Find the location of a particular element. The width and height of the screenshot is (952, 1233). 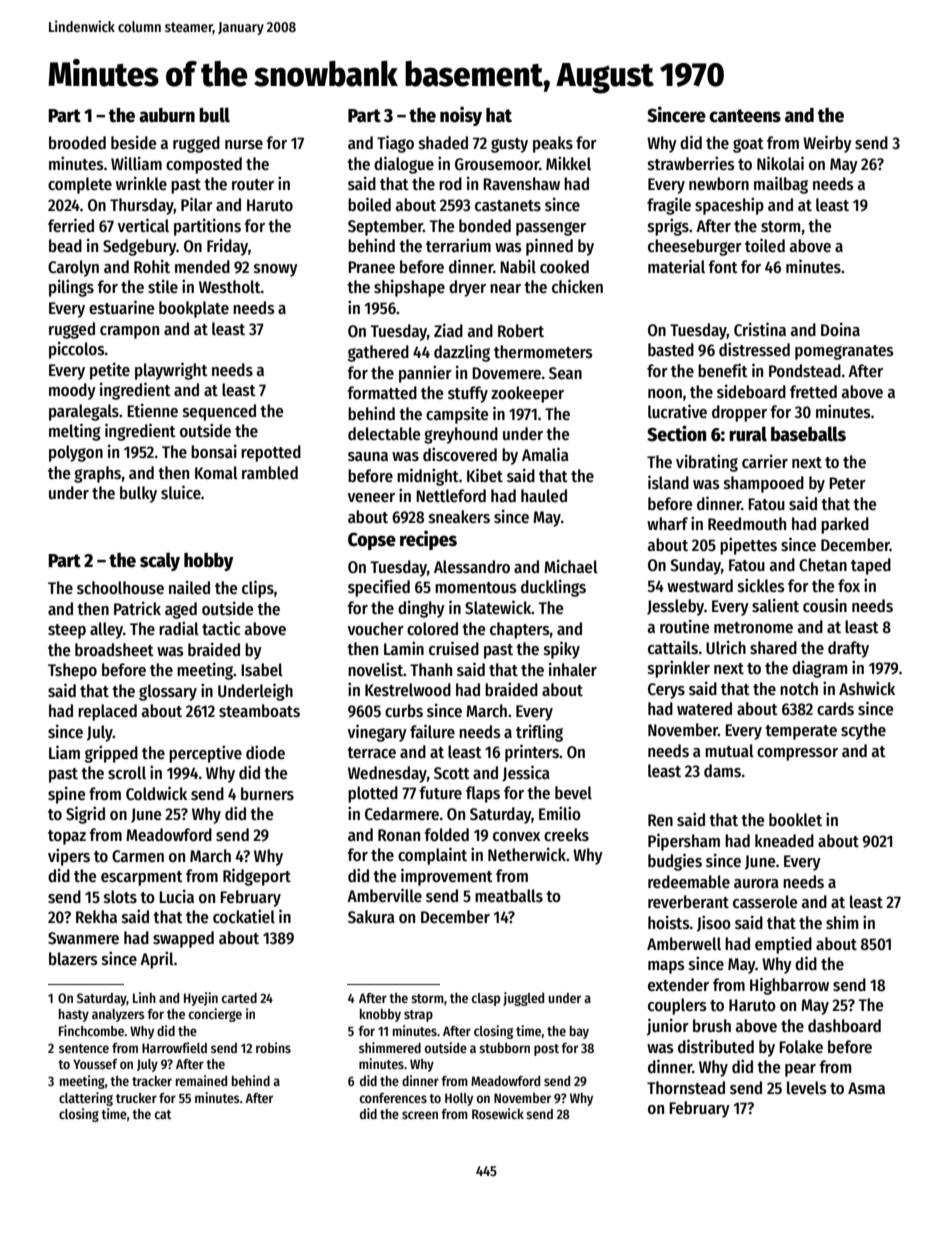

trifling is located at coordinates (539, 733).
